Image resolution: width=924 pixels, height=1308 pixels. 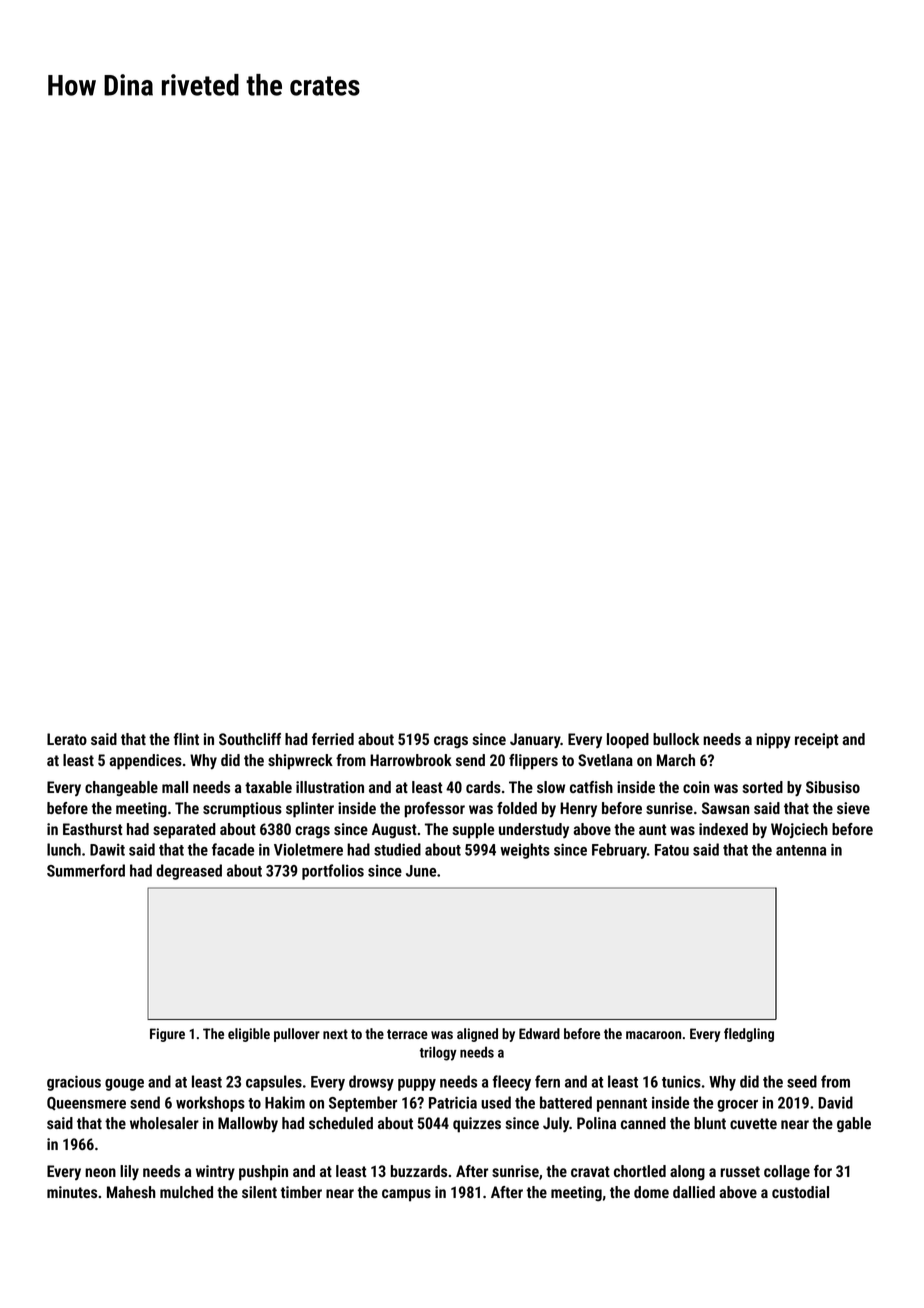 I want to click on degreased, so click(x=189, y=872).
